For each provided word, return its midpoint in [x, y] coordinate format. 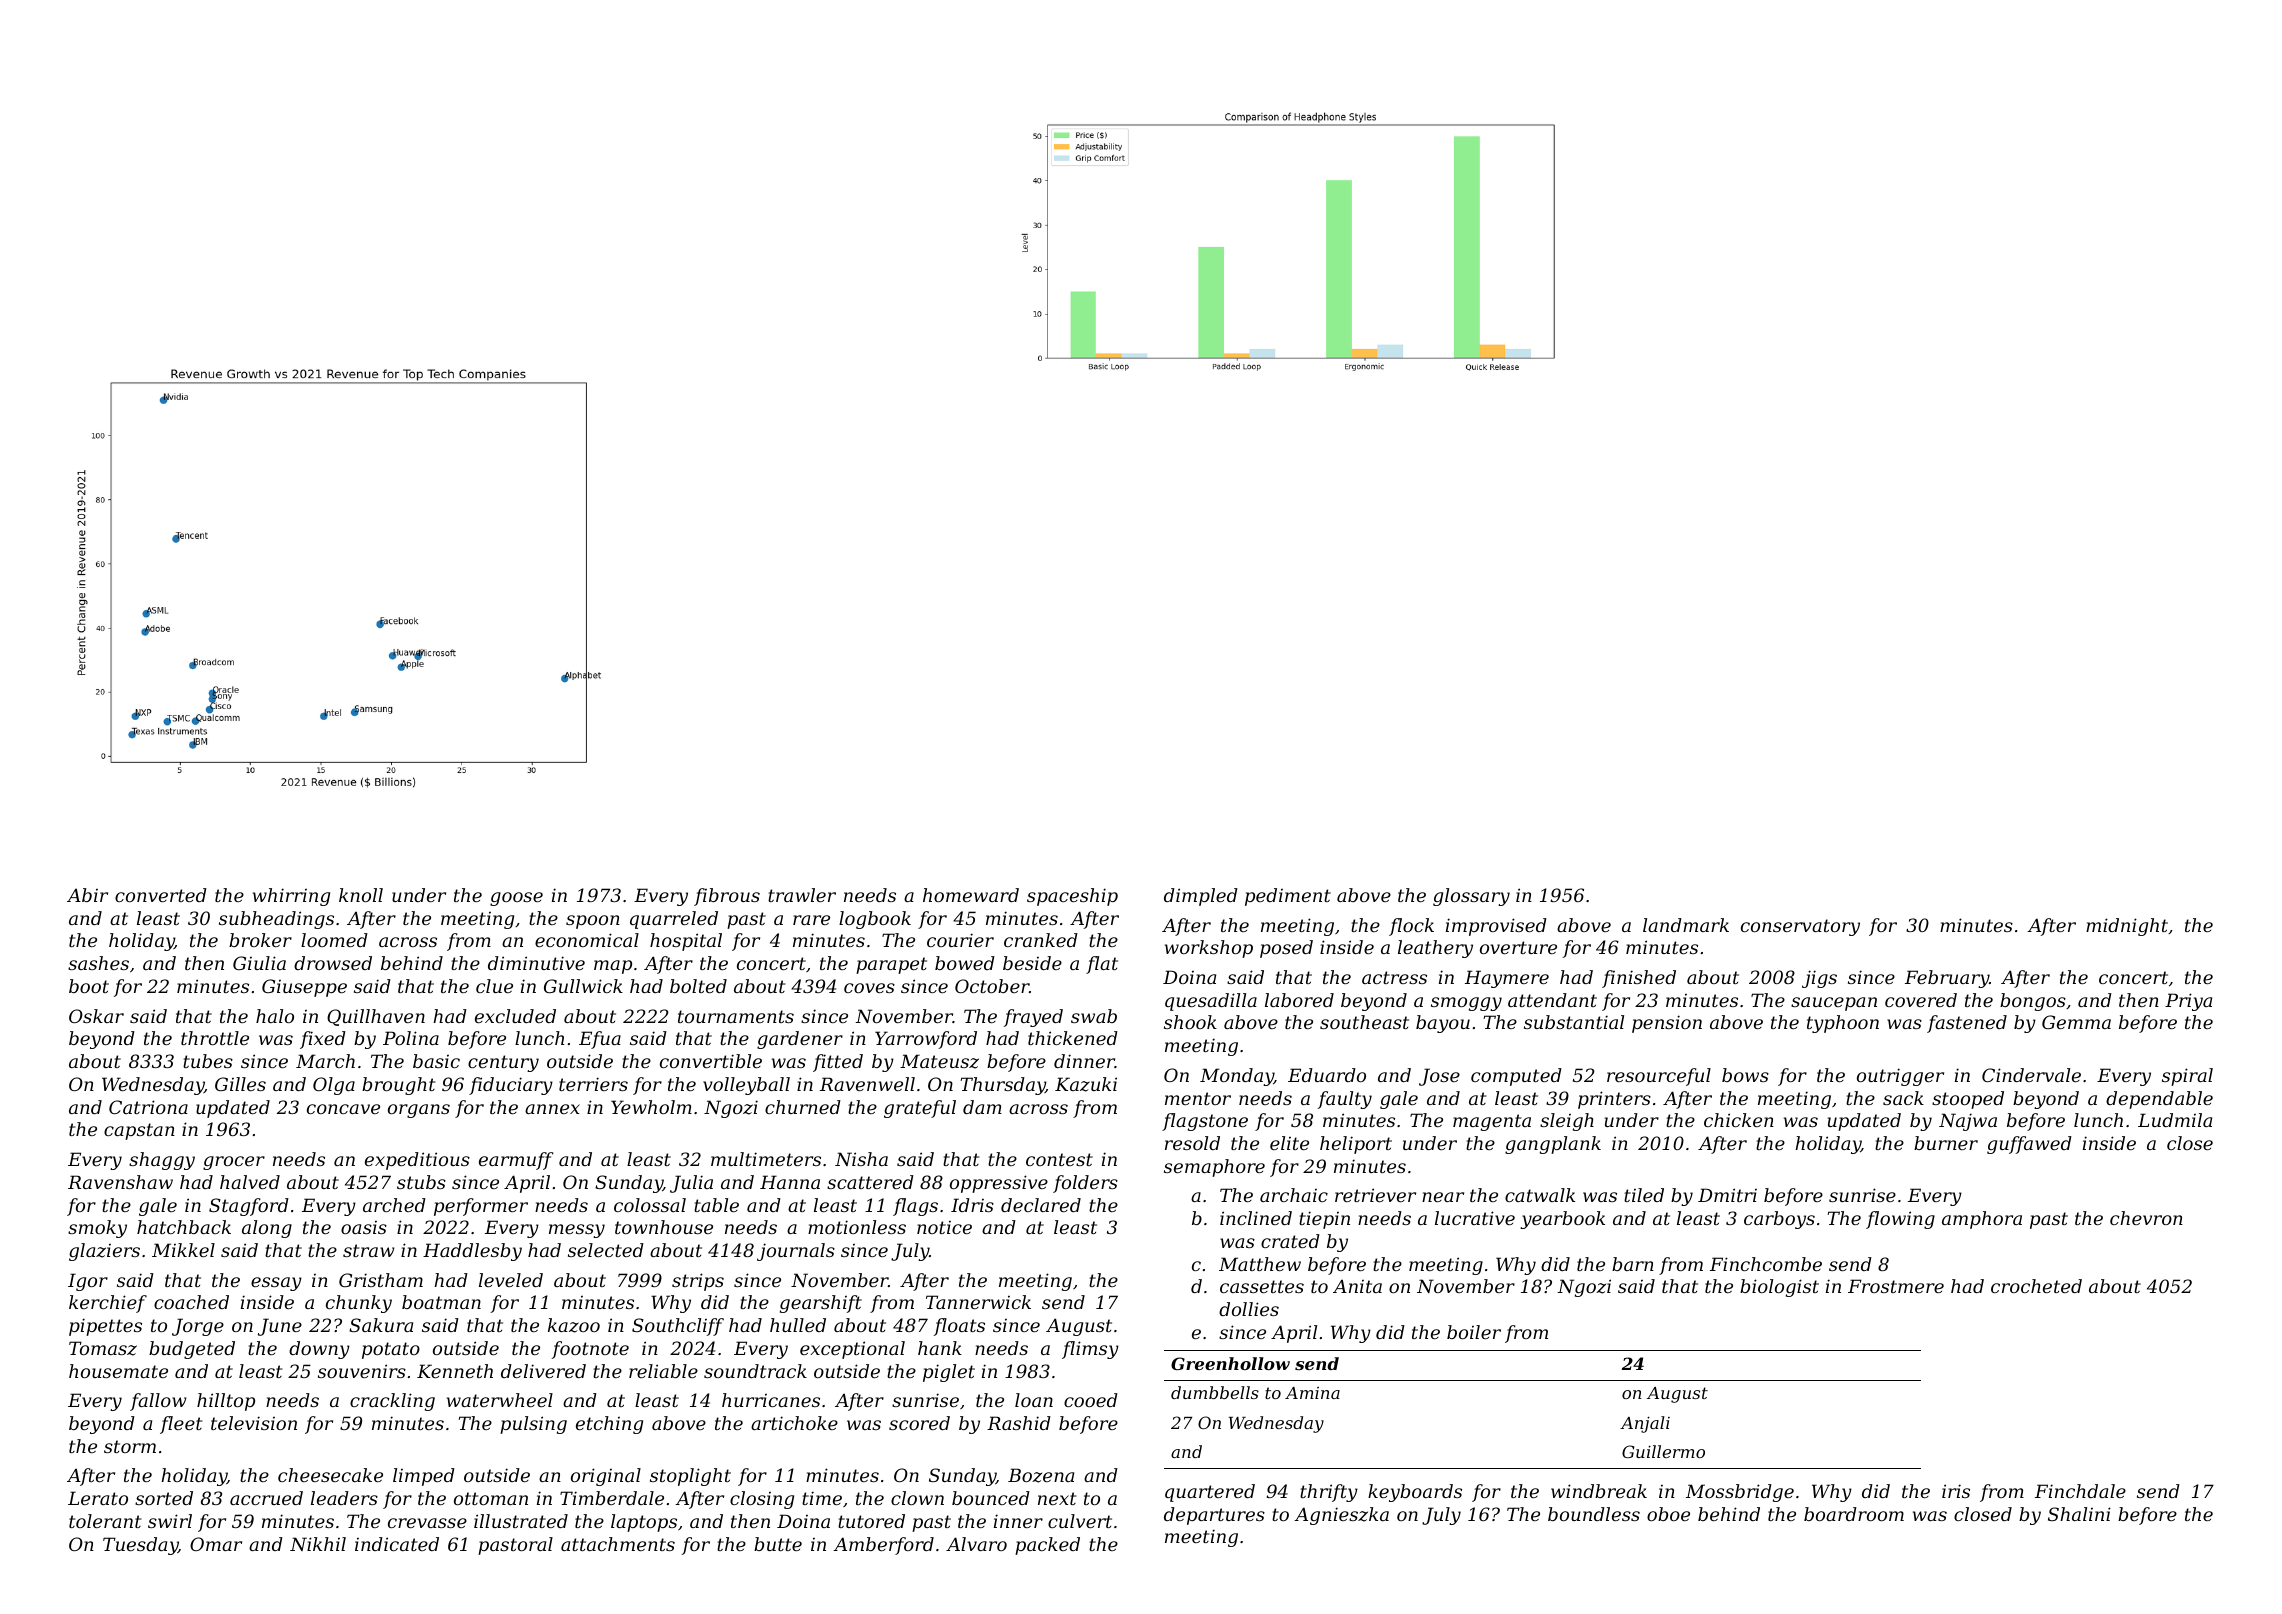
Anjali [1645, 1424]
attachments [618, 1544]
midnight [2127, 927]
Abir [87, 895]
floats [959, 1327]
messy [577, 1231]
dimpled [1201, 897]
